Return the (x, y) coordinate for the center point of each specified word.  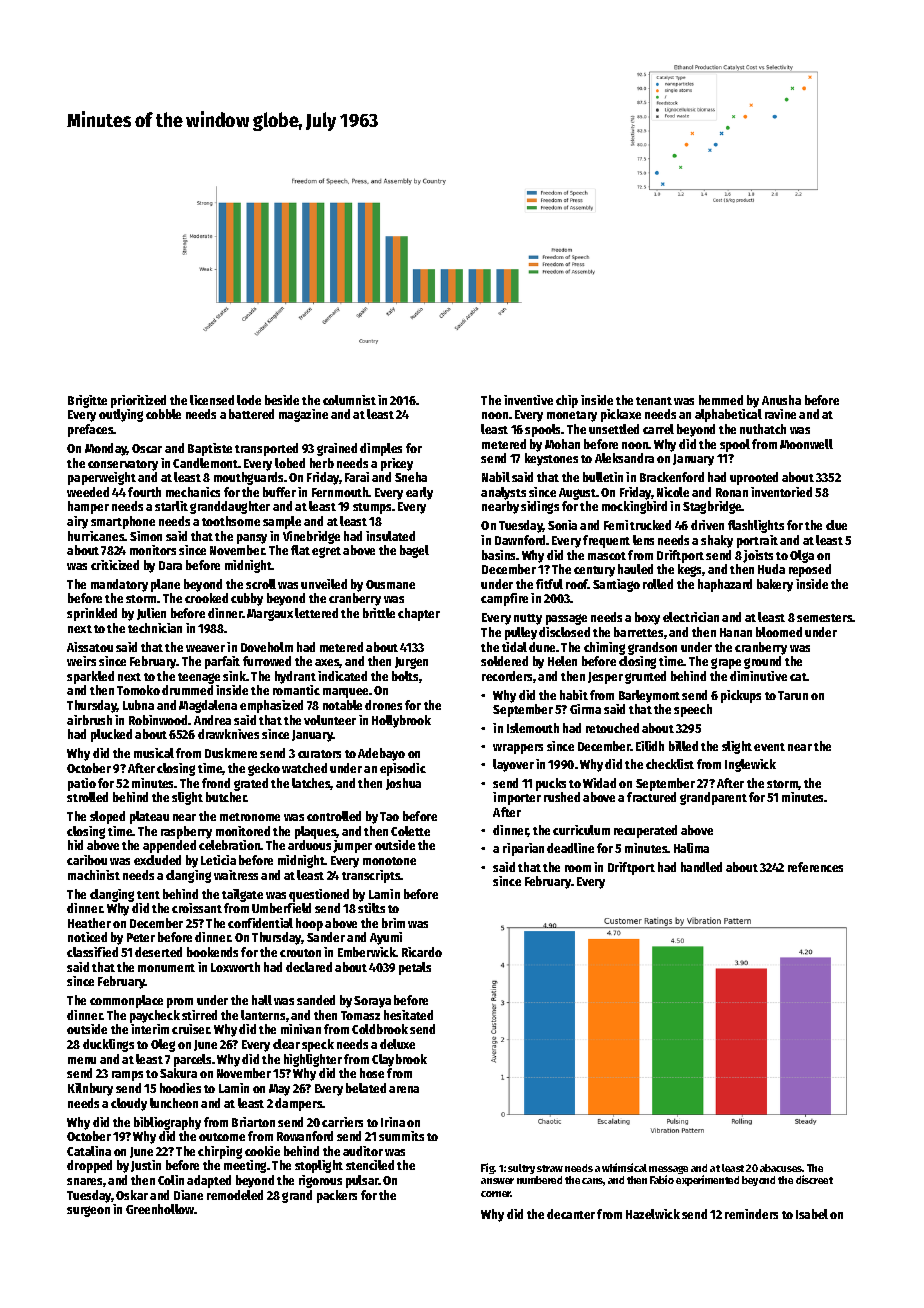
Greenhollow (160, 1209)
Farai (357, 477)
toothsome (231, 521)
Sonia (562, 525)
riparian (523, 849)
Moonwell (806, 444)
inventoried (781, 492)
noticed (87, 937)
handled (701, 867)
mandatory (119, 585)
